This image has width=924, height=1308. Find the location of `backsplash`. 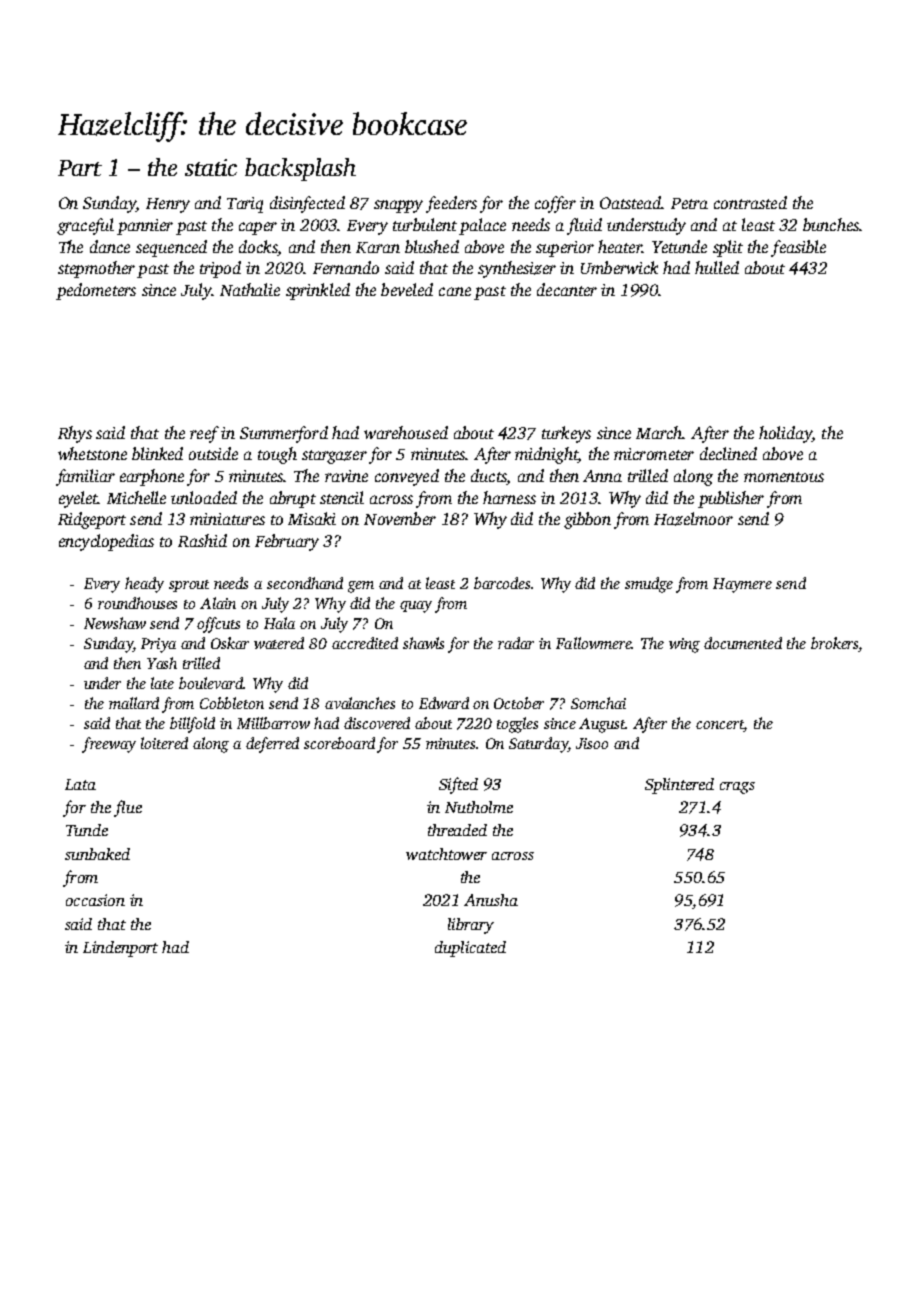

backsplash is located at coordinates (300, 169).
